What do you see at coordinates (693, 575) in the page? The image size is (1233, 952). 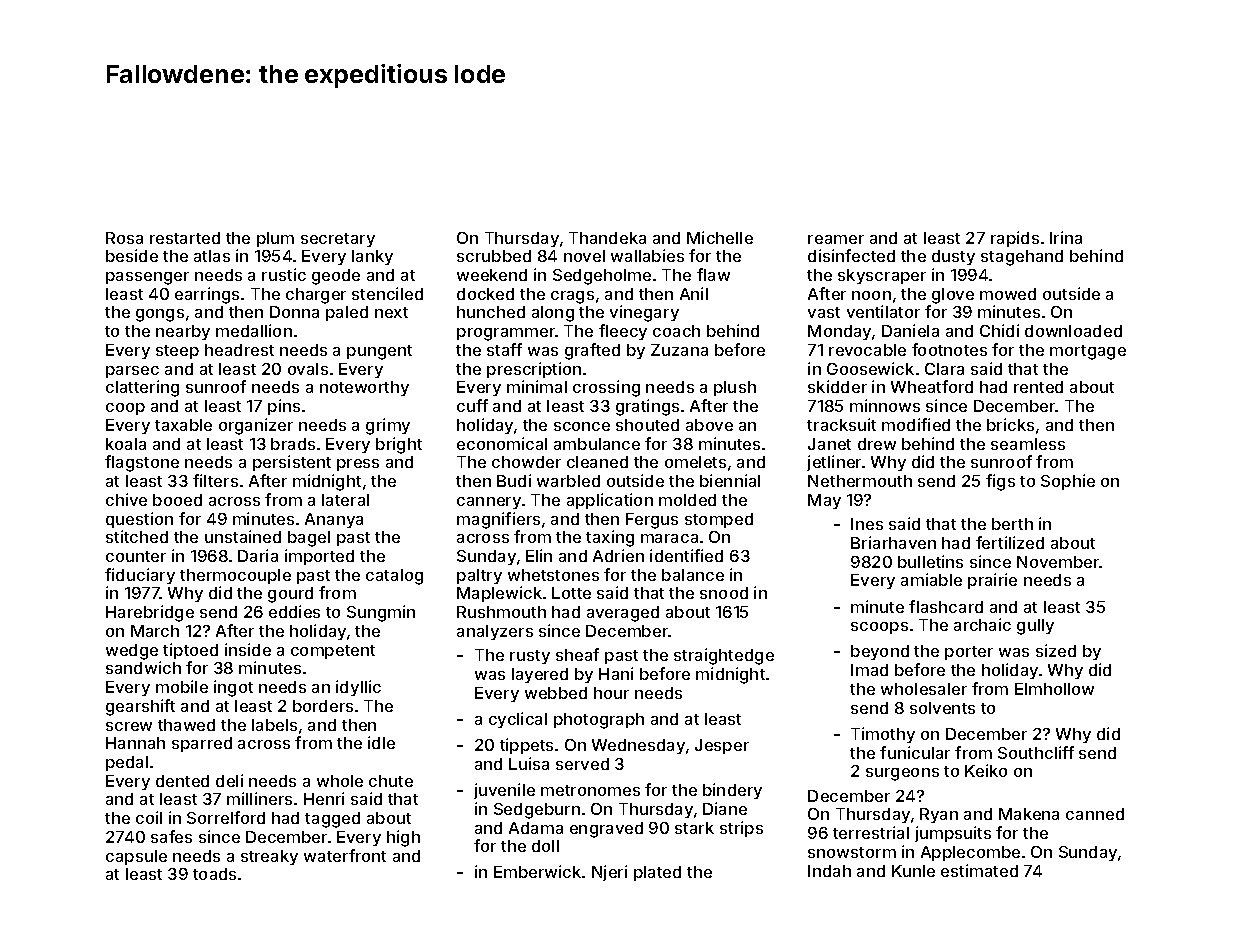 I see `balance` at bounding box center [693, 575].
